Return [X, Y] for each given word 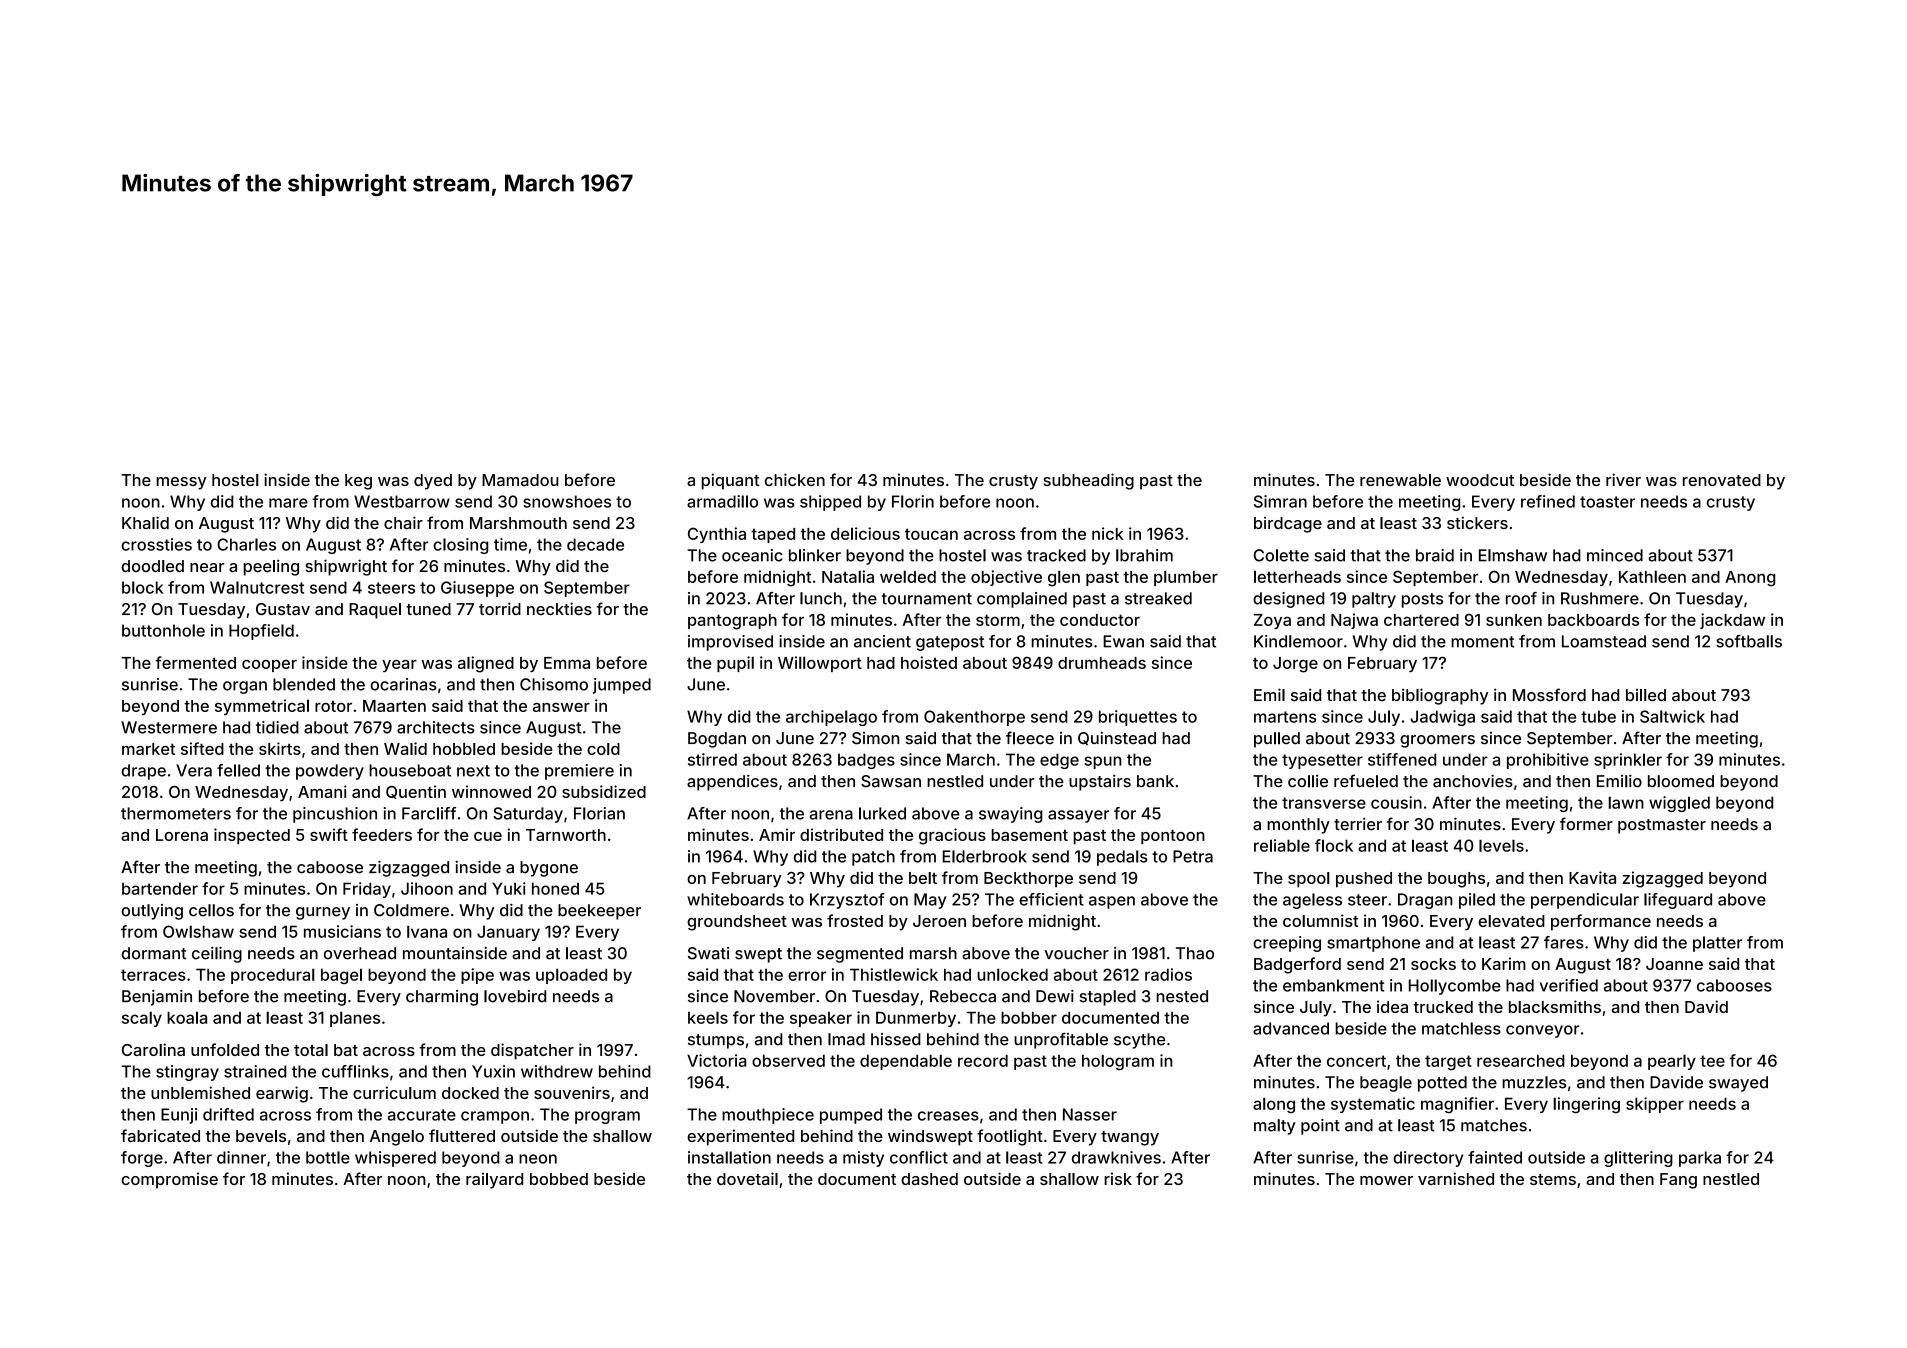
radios [1168, 974]
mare [288, 503]
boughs [1456, 880]
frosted [855, 920]
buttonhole [163, 630]
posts [1422, 600]
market [148, 749]
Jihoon [427, 888]
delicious [865, 533]
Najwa [1354, 621]
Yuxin [493, 1071]
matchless [1461, 1028]
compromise [169, 1180]
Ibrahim [1144, 555]
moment [1482, 642]
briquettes [1138, 718]
